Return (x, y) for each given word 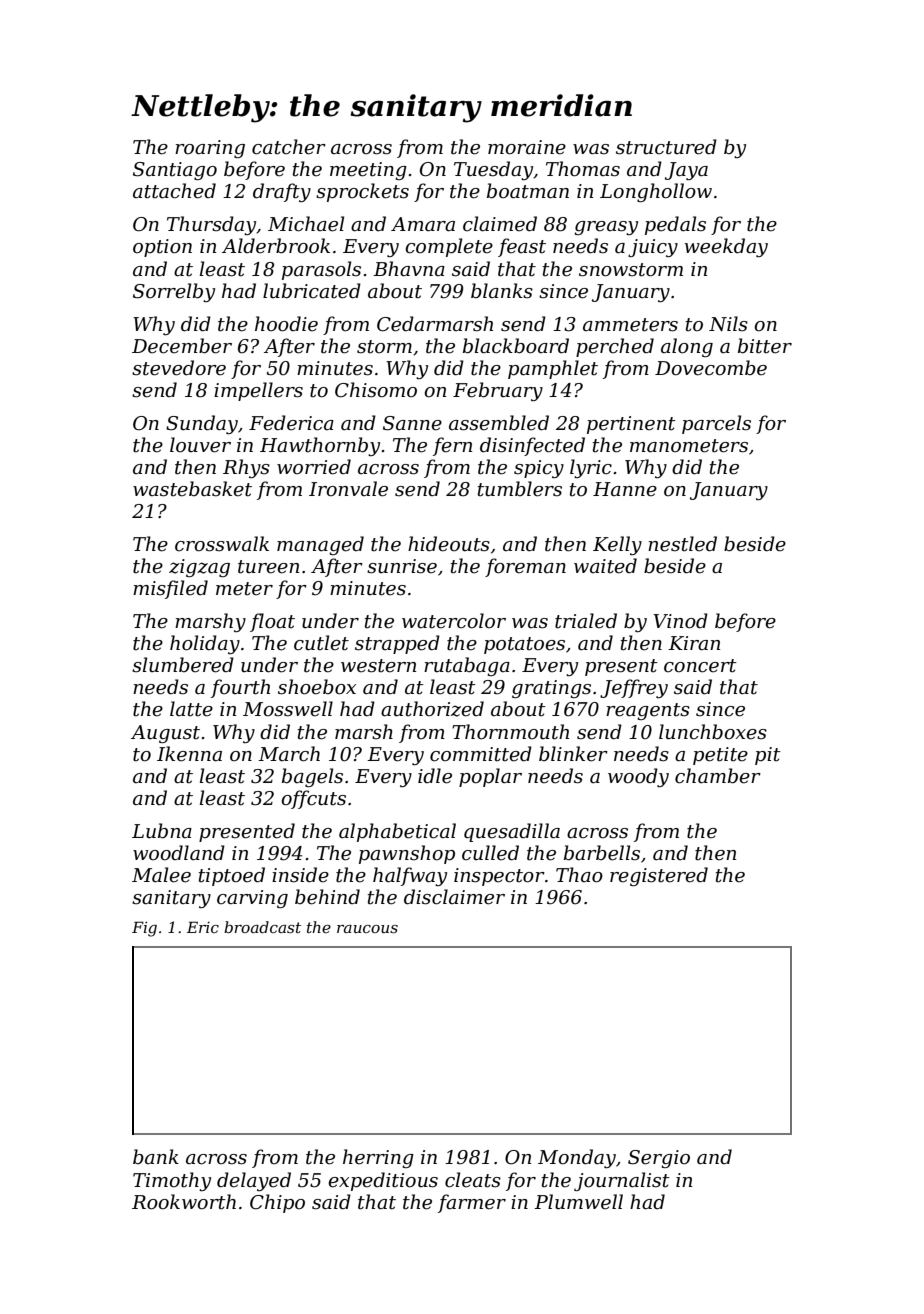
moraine (527, 147)
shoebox (317, 687)
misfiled (170, 589)
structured (666, 147)
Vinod (680, 621)
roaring (210, 149)
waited (605, 566)
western (378, 666)
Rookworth (184, 1202)
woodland (179, 853)
